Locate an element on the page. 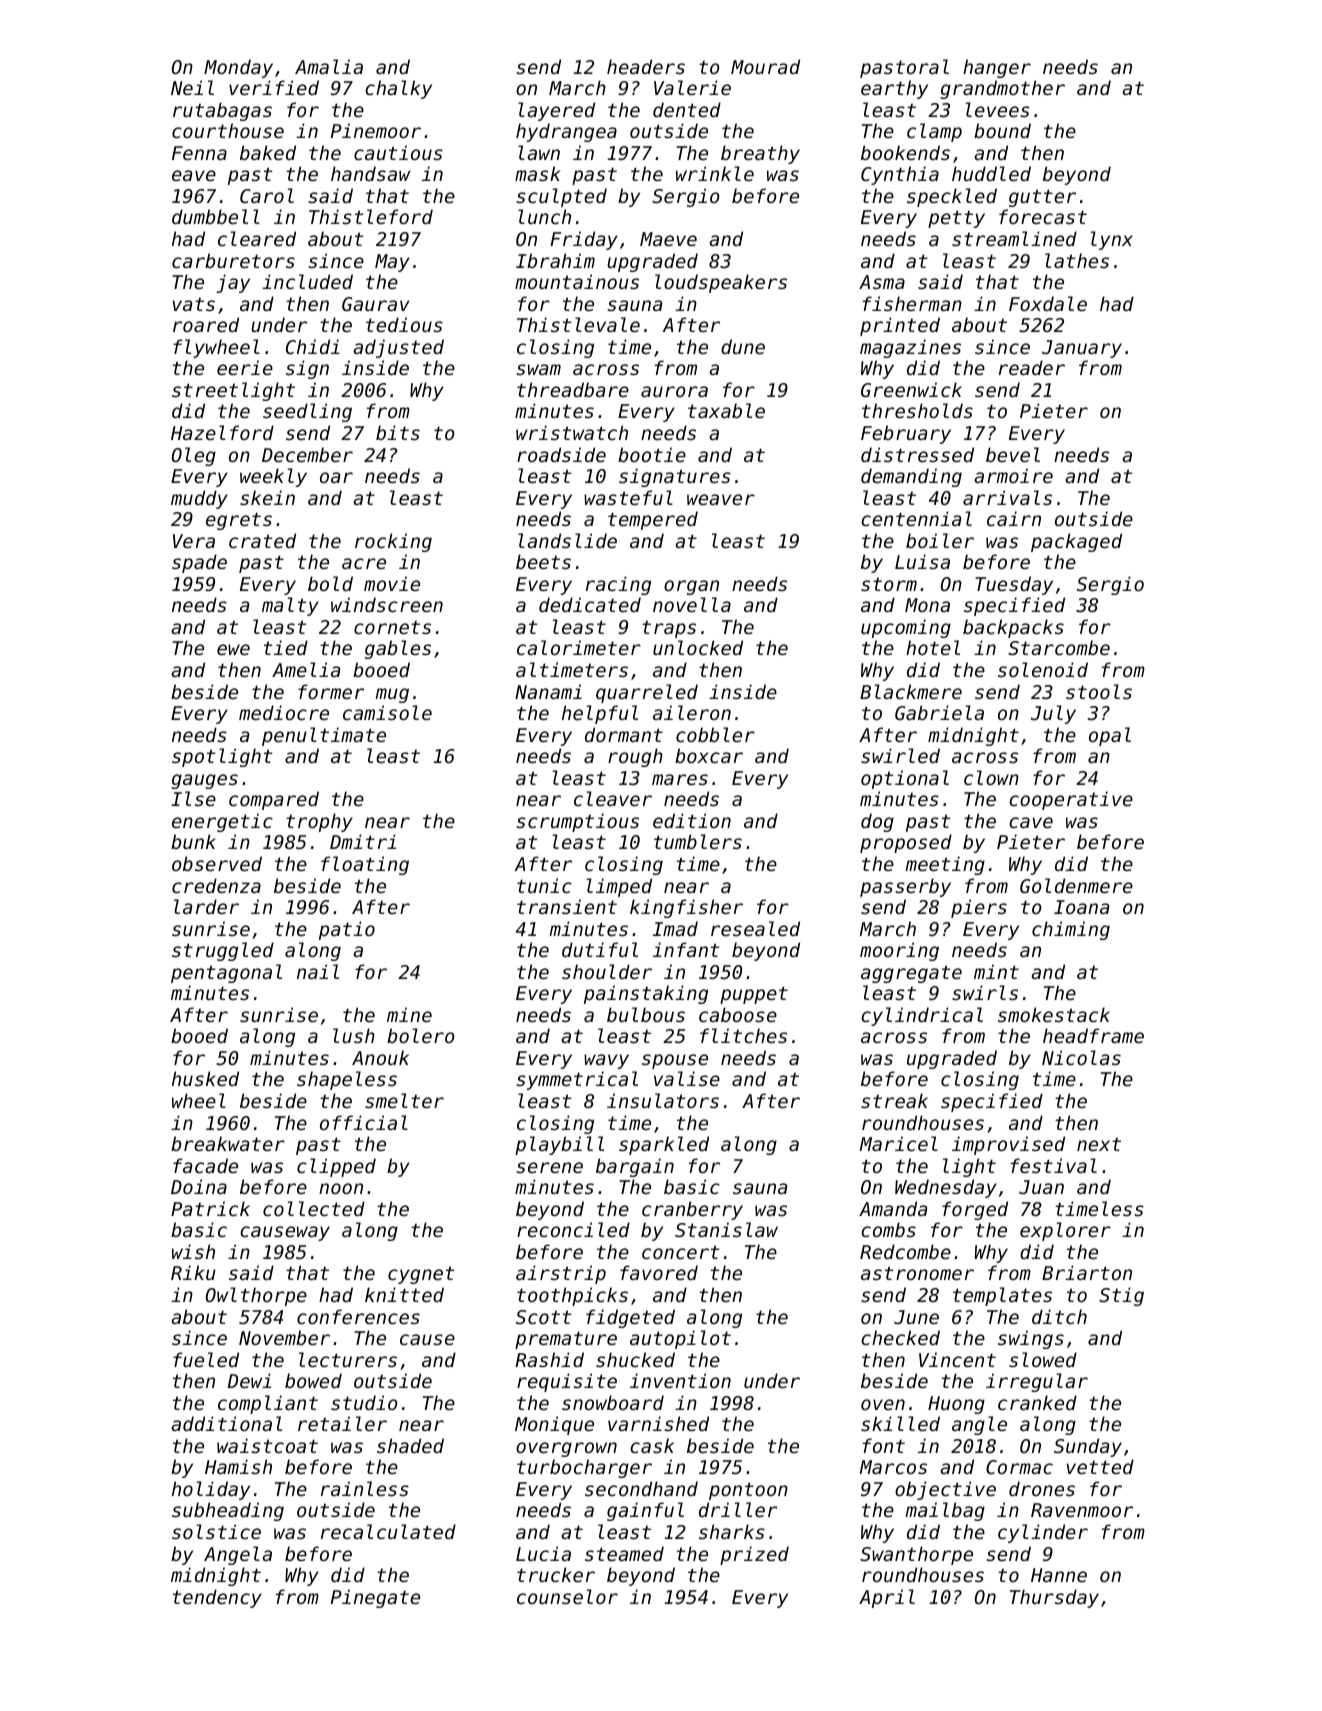 The height and width of the page is (1711, 1322). Monday is located at coordinates (238, 68).
